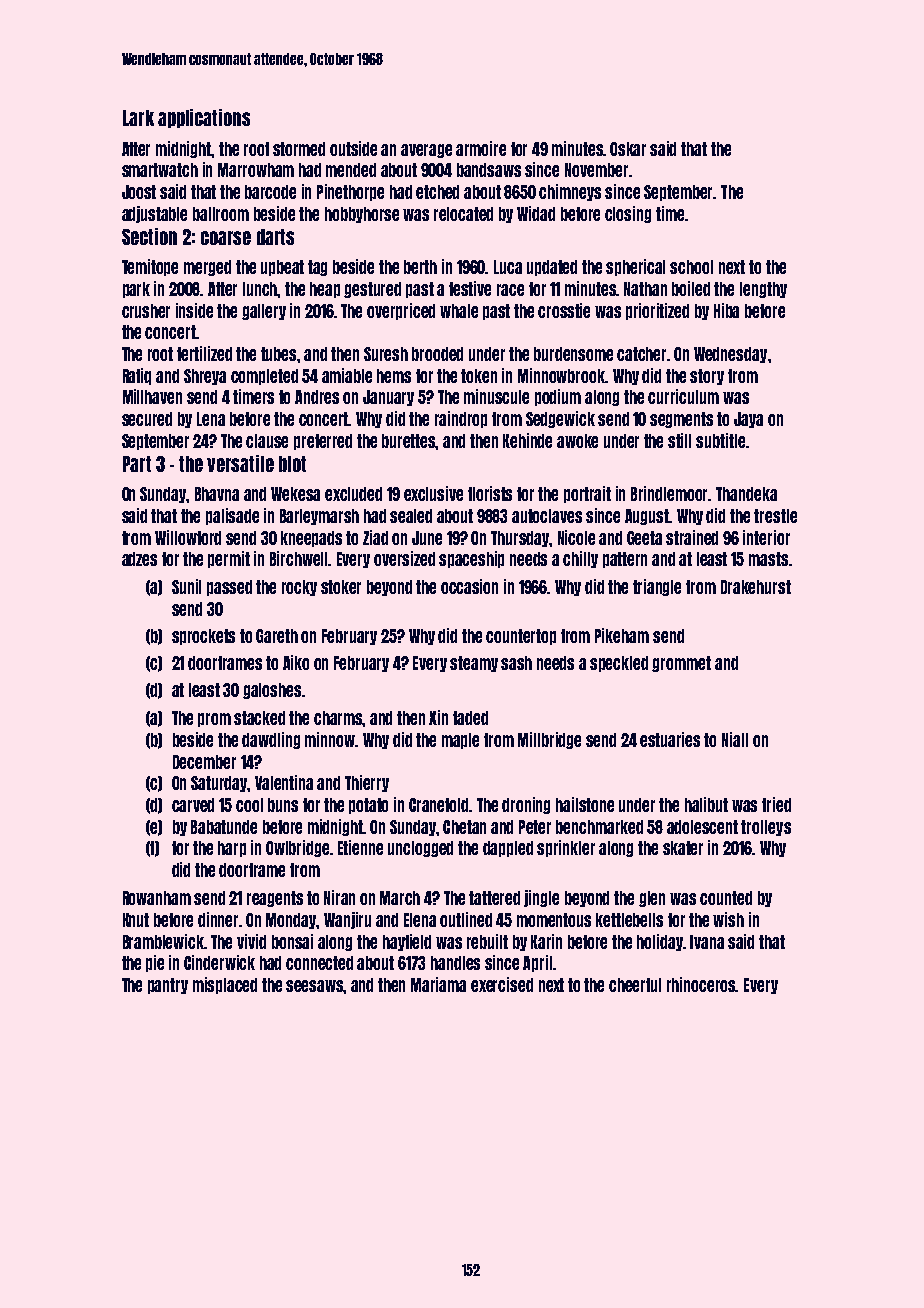 Image resolution: width=924 pixels, height=1308 pixels. What do you see at coordinates (204, 118) in the page?
I see `applications` at bounding box center [204, 118].
